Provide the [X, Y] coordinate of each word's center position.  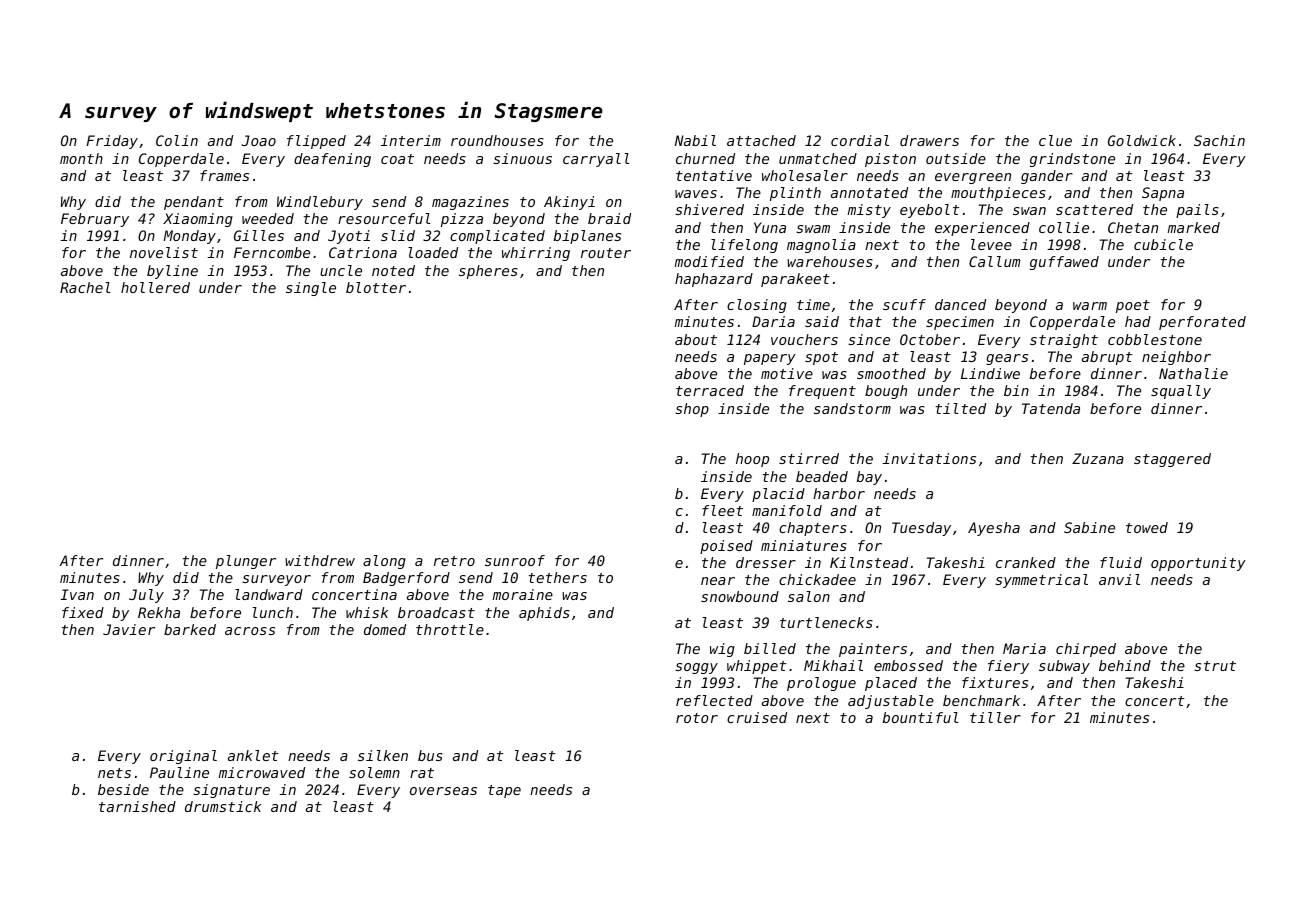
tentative [714, 175]
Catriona [363, 252]
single [311, 289]
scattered [1094, 209]
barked [190, 629]
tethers [558, 577]
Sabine [1089, 527]
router [606, 253]
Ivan [77, 594]
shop [692, 410]
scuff [904, 304]
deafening [332, 160]
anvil [1119, 579]
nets [114, 773]
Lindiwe [990, 373]
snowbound [740, 596]
